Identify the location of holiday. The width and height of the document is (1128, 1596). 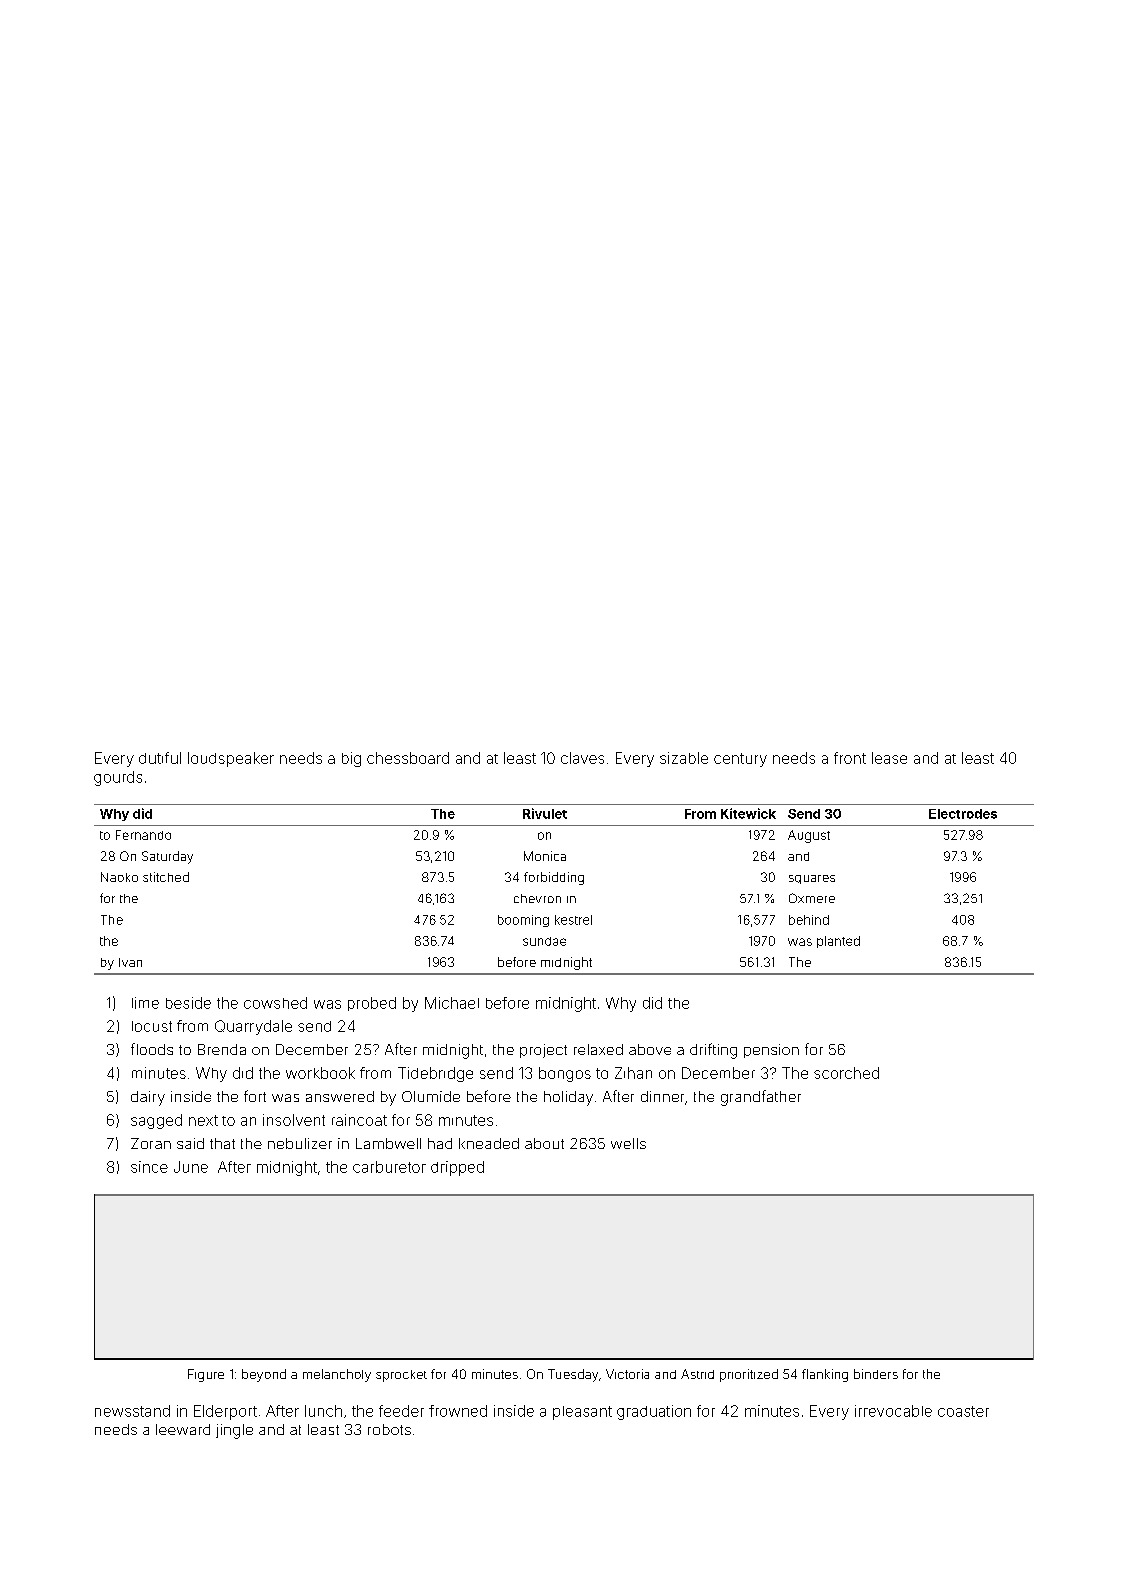
(568, 1098).
